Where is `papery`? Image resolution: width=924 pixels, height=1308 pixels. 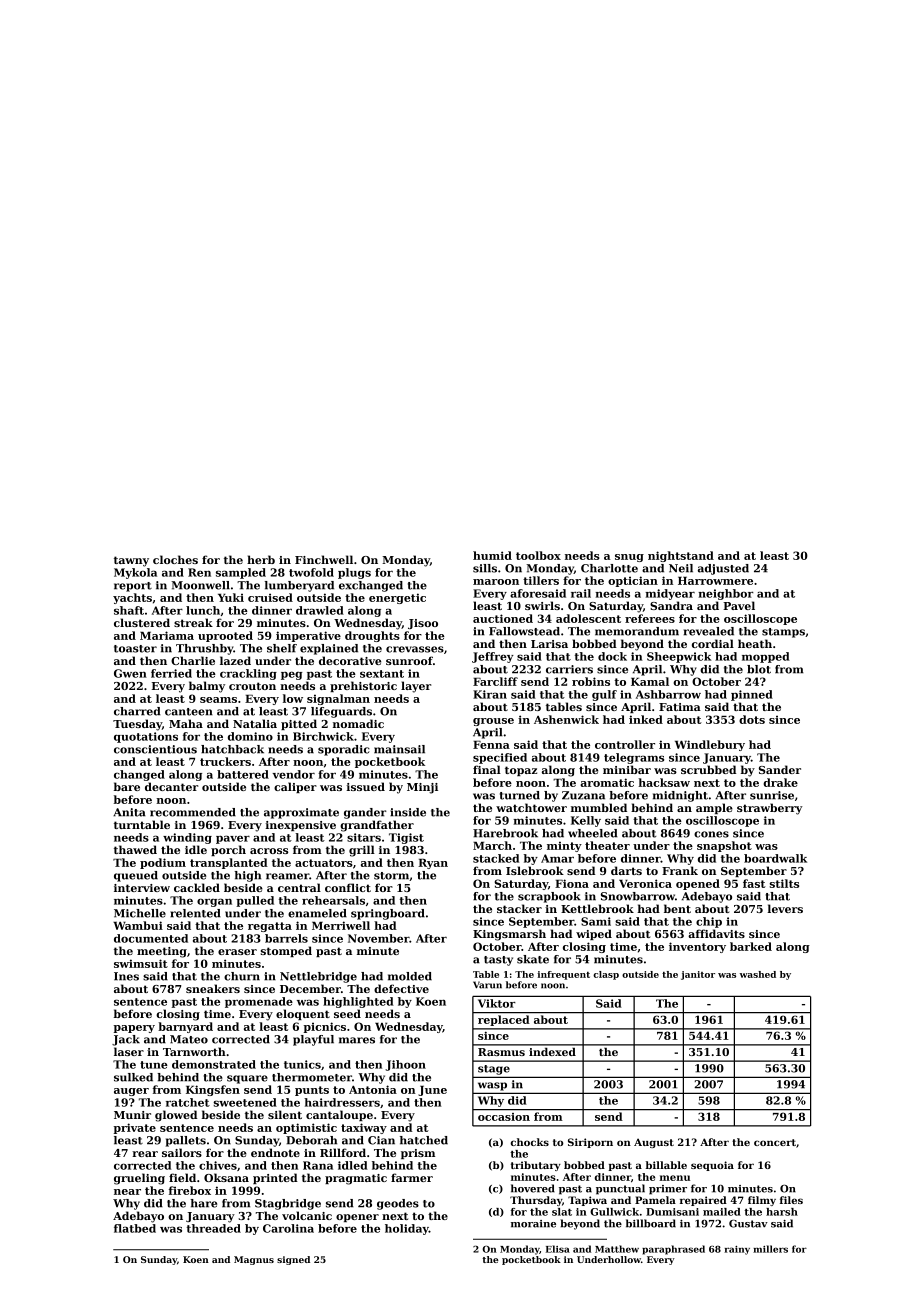 papery is located at coordinates (134, 1029).
